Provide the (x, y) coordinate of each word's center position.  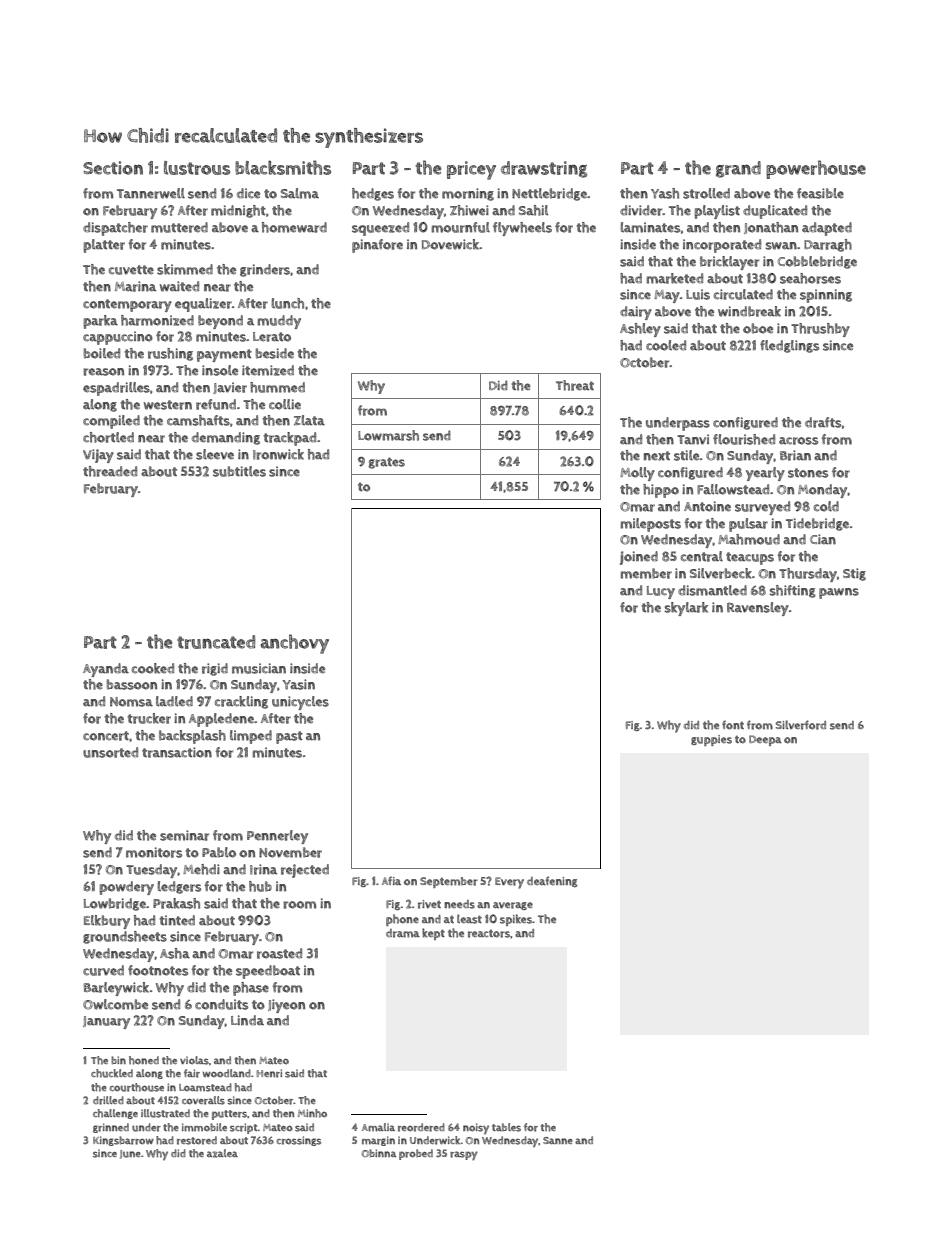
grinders (265, 270)
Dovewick (450, 244)
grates (387, 463)
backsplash (192, 737)
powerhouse (816, 169)
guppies (711, 740)
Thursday (808, 575)
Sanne (558, 1140)
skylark (686, 609)
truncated (216, 642)
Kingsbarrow (123, 1141)
